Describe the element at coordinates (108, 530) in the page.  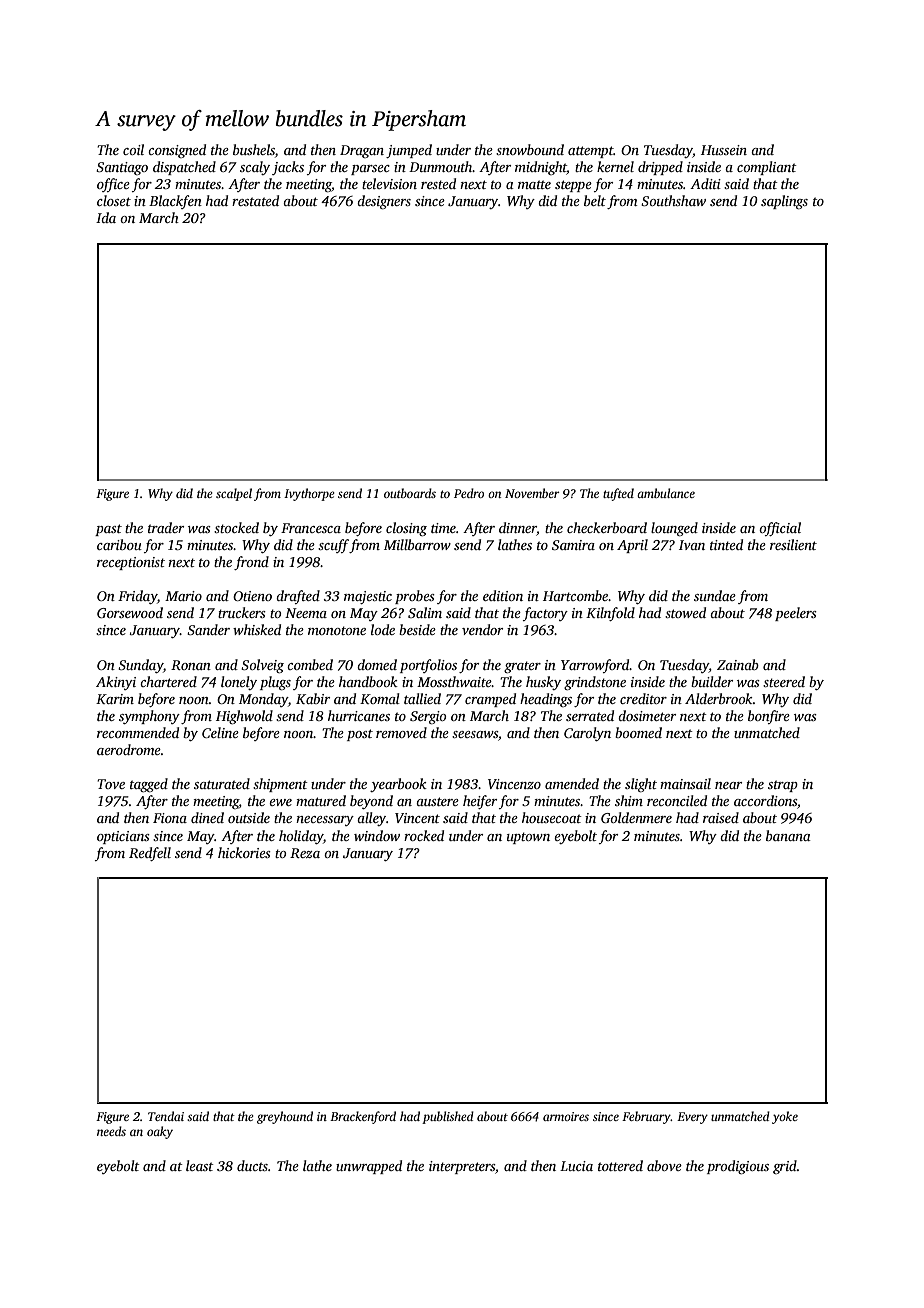
I see `past` at that location.
